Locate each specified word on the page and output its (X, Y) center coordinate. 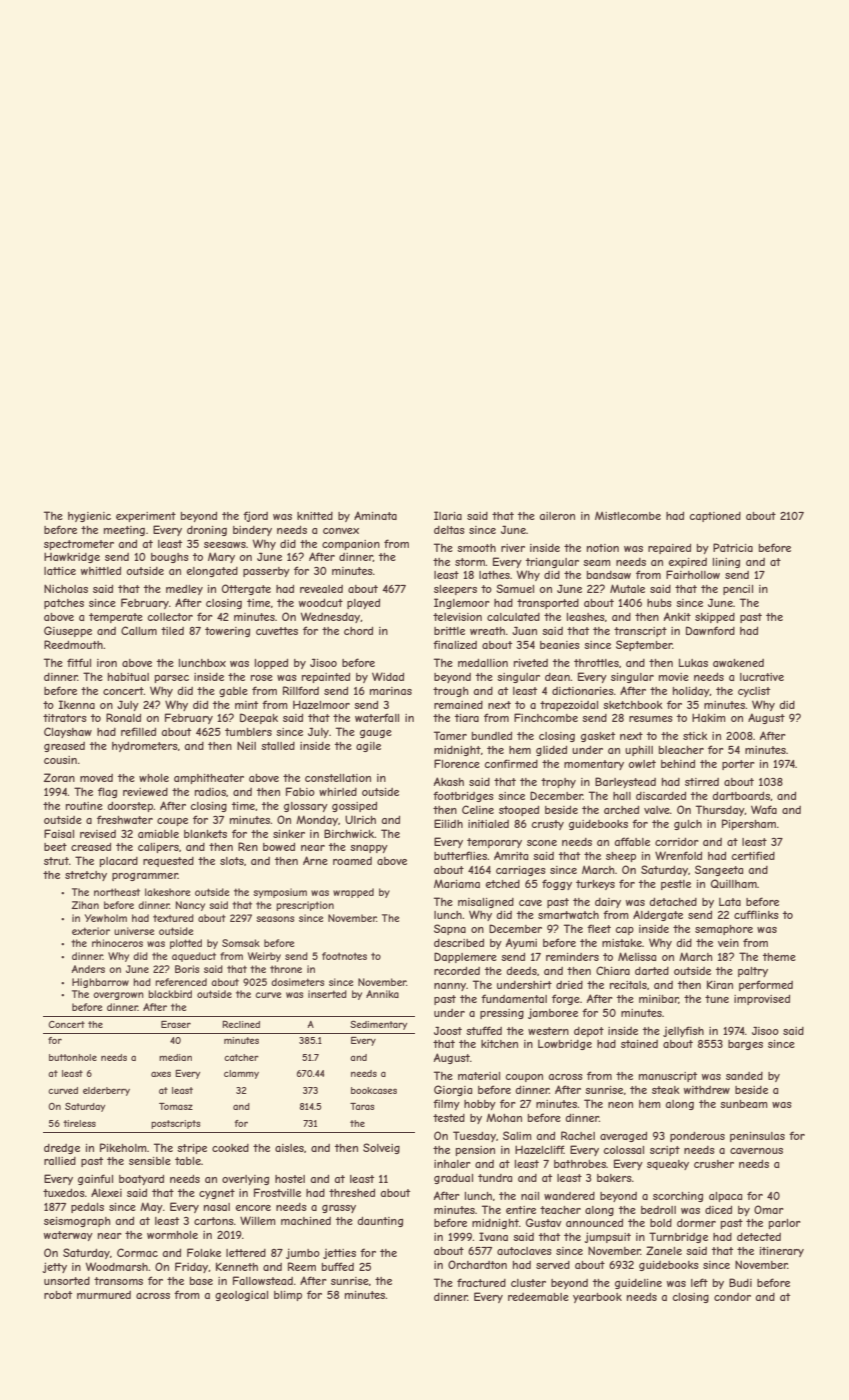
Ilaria (448, 515)
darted (652, 971)
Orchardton (477, 1264)
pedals (87, 1207)
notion (603, 548)
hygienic (89, 517)
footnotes (344, 956)
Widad (388, 676)
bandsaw (609, 575)
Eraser (176, 1024)
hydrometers (145, 746)
